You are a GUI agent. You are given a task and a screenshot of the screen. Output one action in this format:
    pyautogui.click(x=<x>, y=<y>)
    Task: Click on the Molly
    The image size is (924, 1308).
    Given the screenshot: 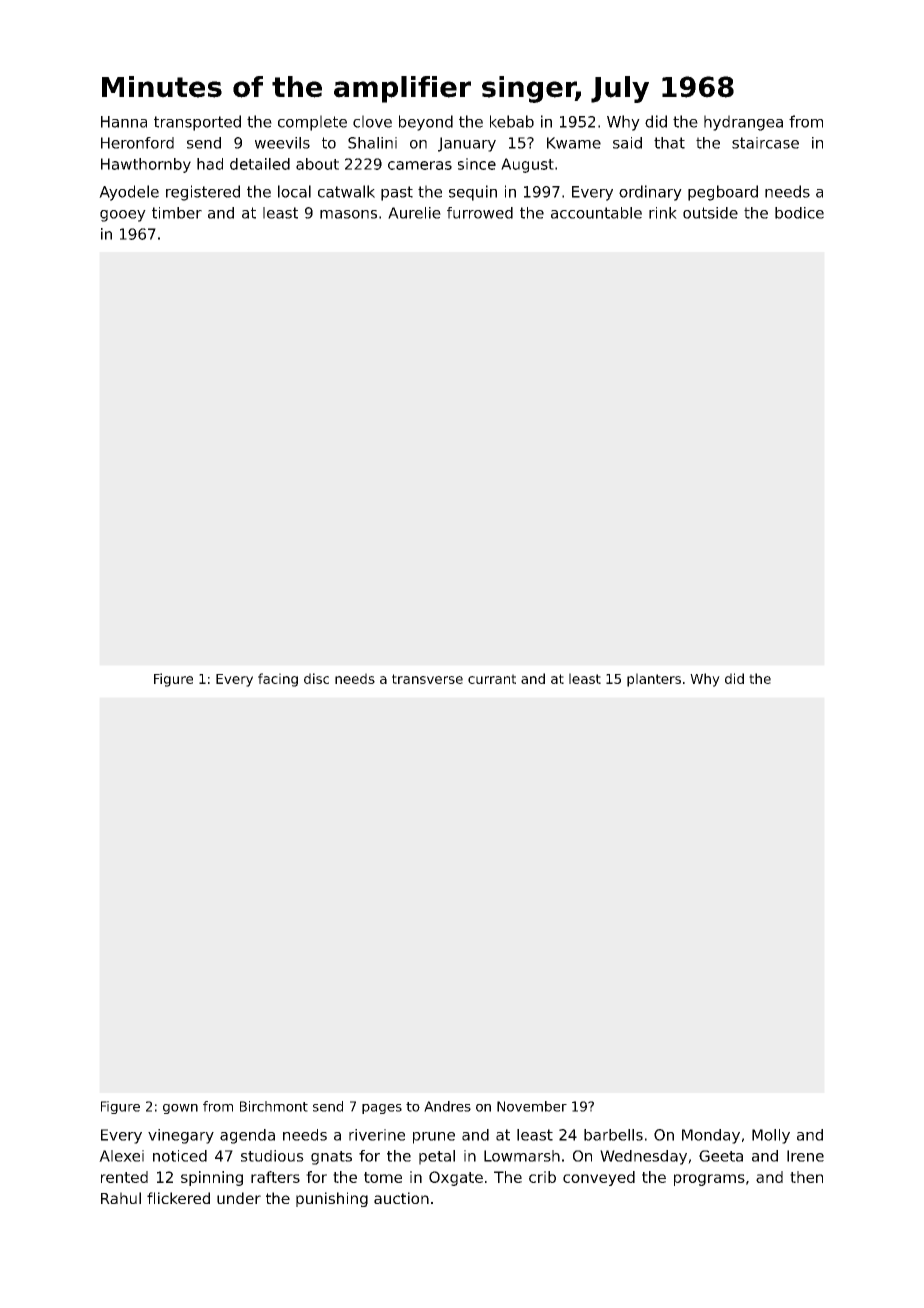 What is the action you would take?
    pyautogui.click(x=771, y=1136)
